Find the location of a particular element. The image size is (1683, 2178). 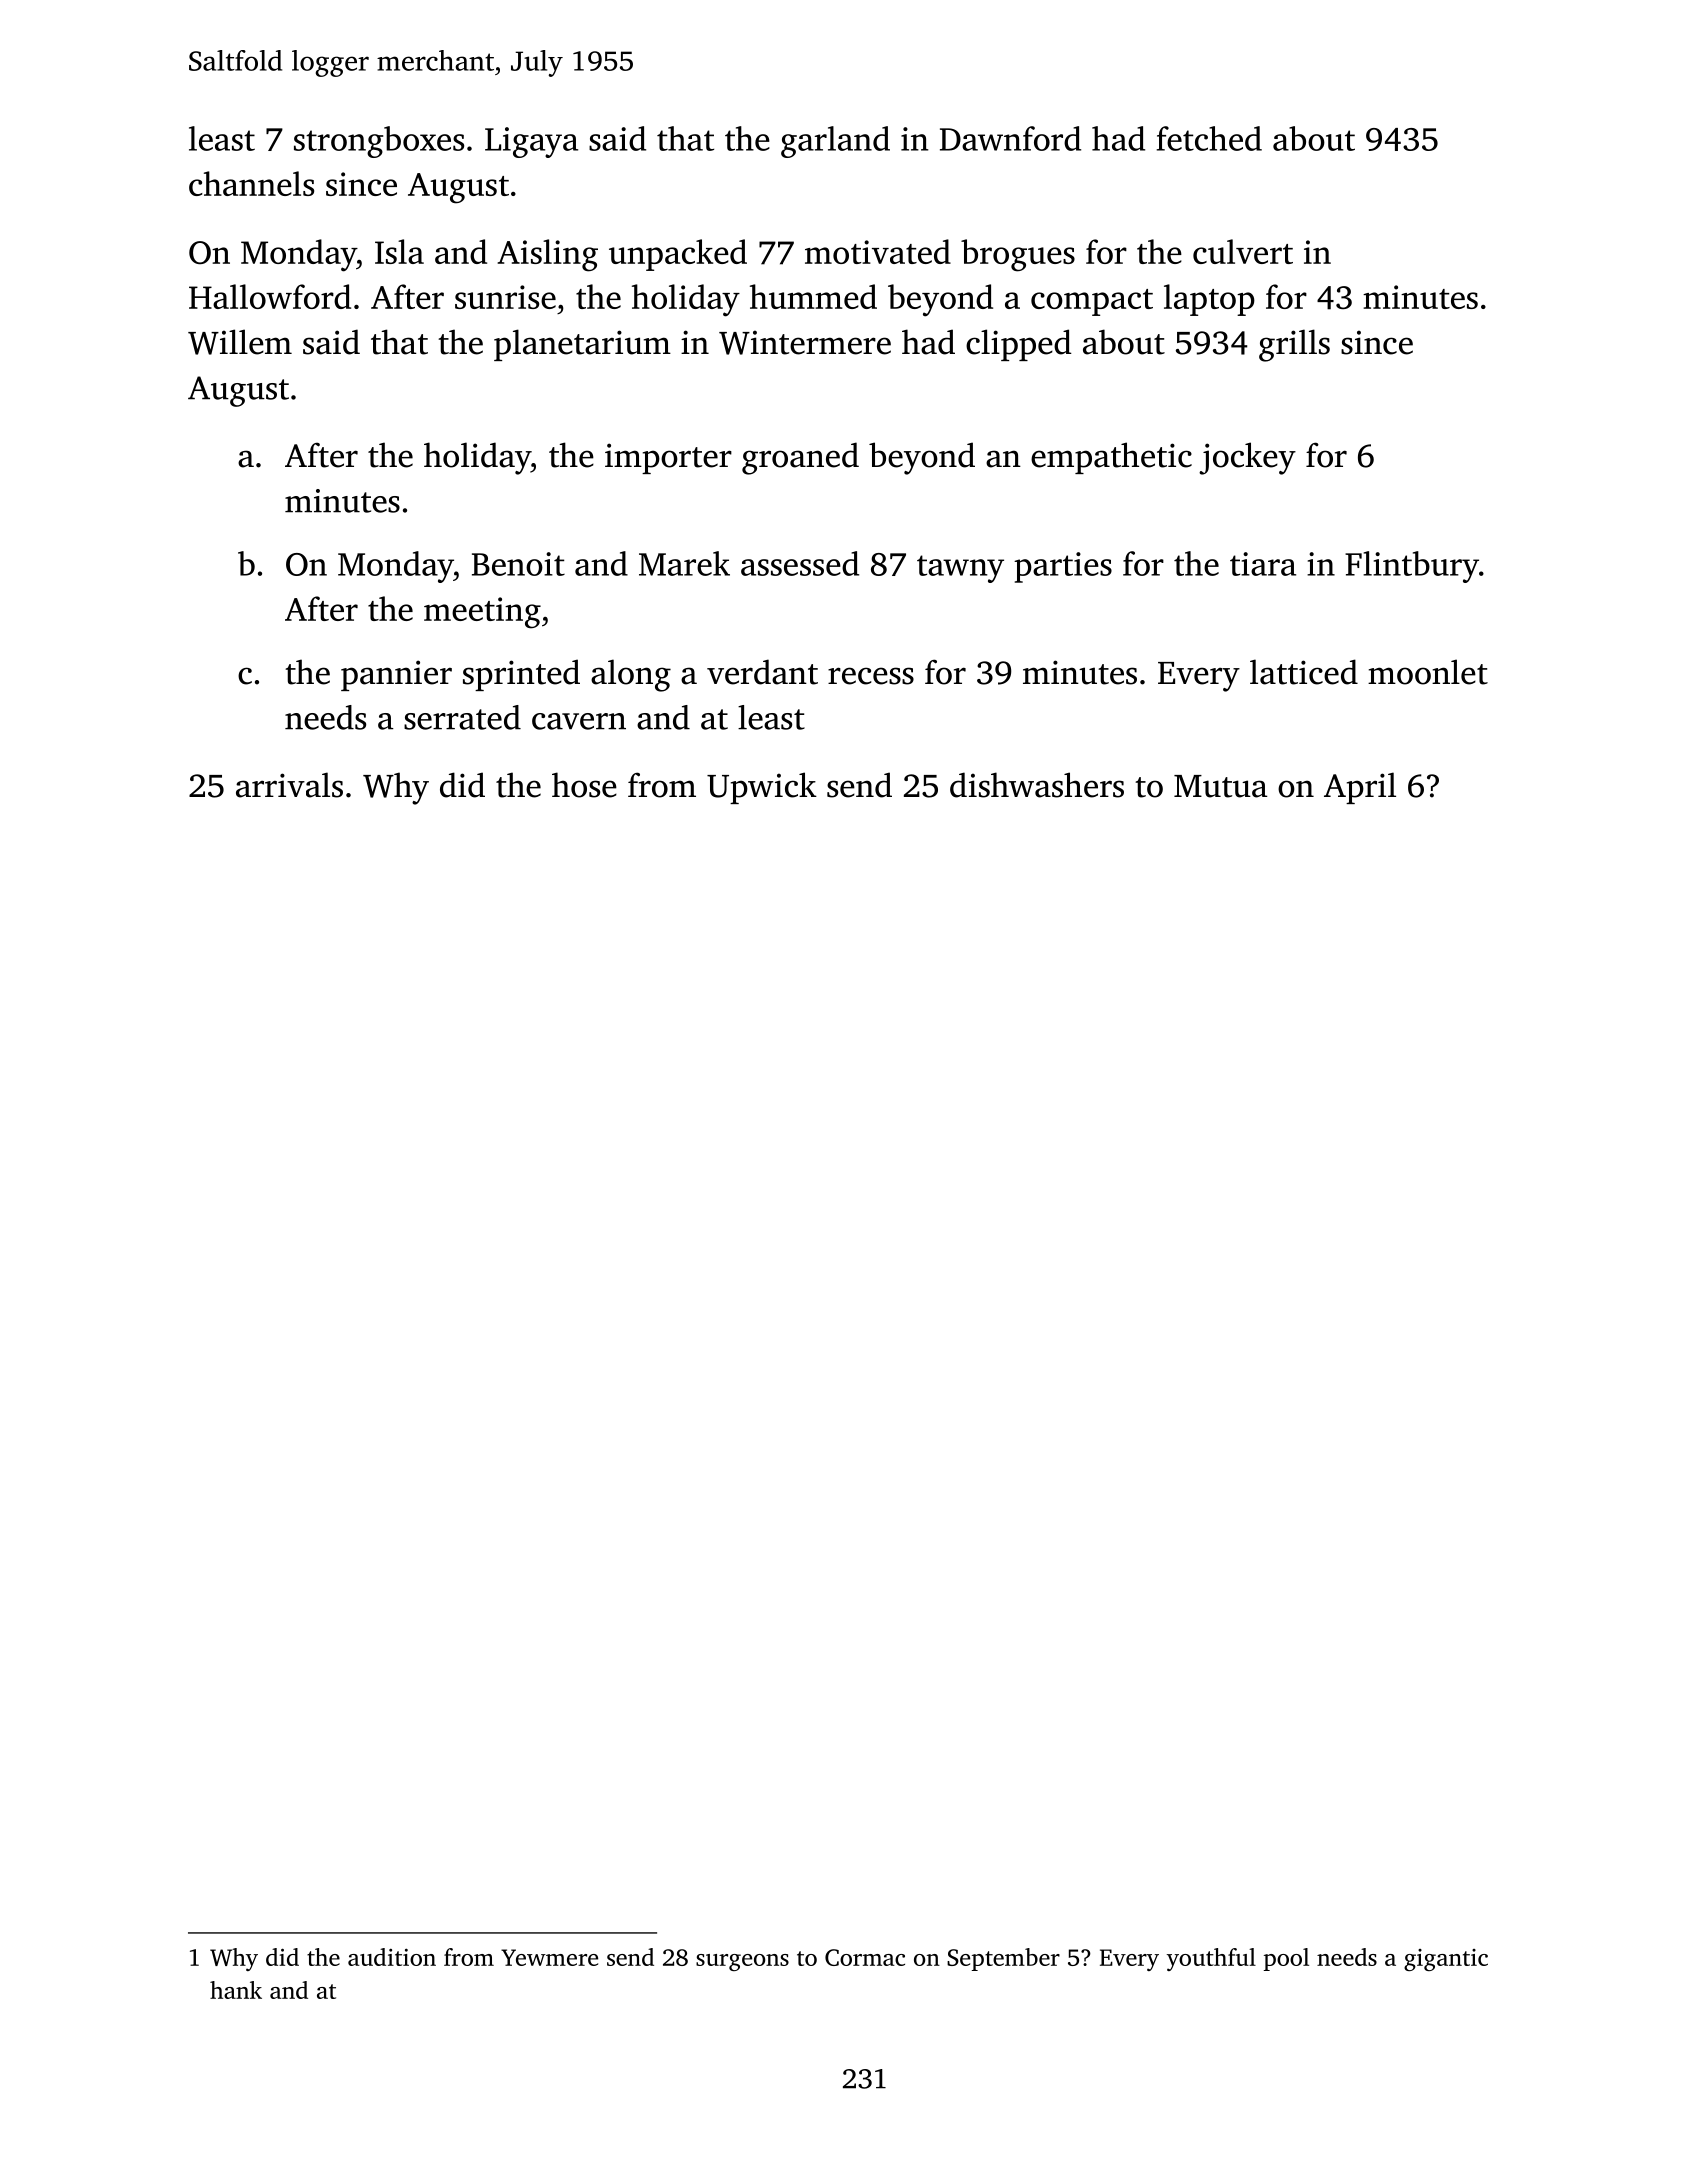

Upwick is located at coordinates (762, 788).
